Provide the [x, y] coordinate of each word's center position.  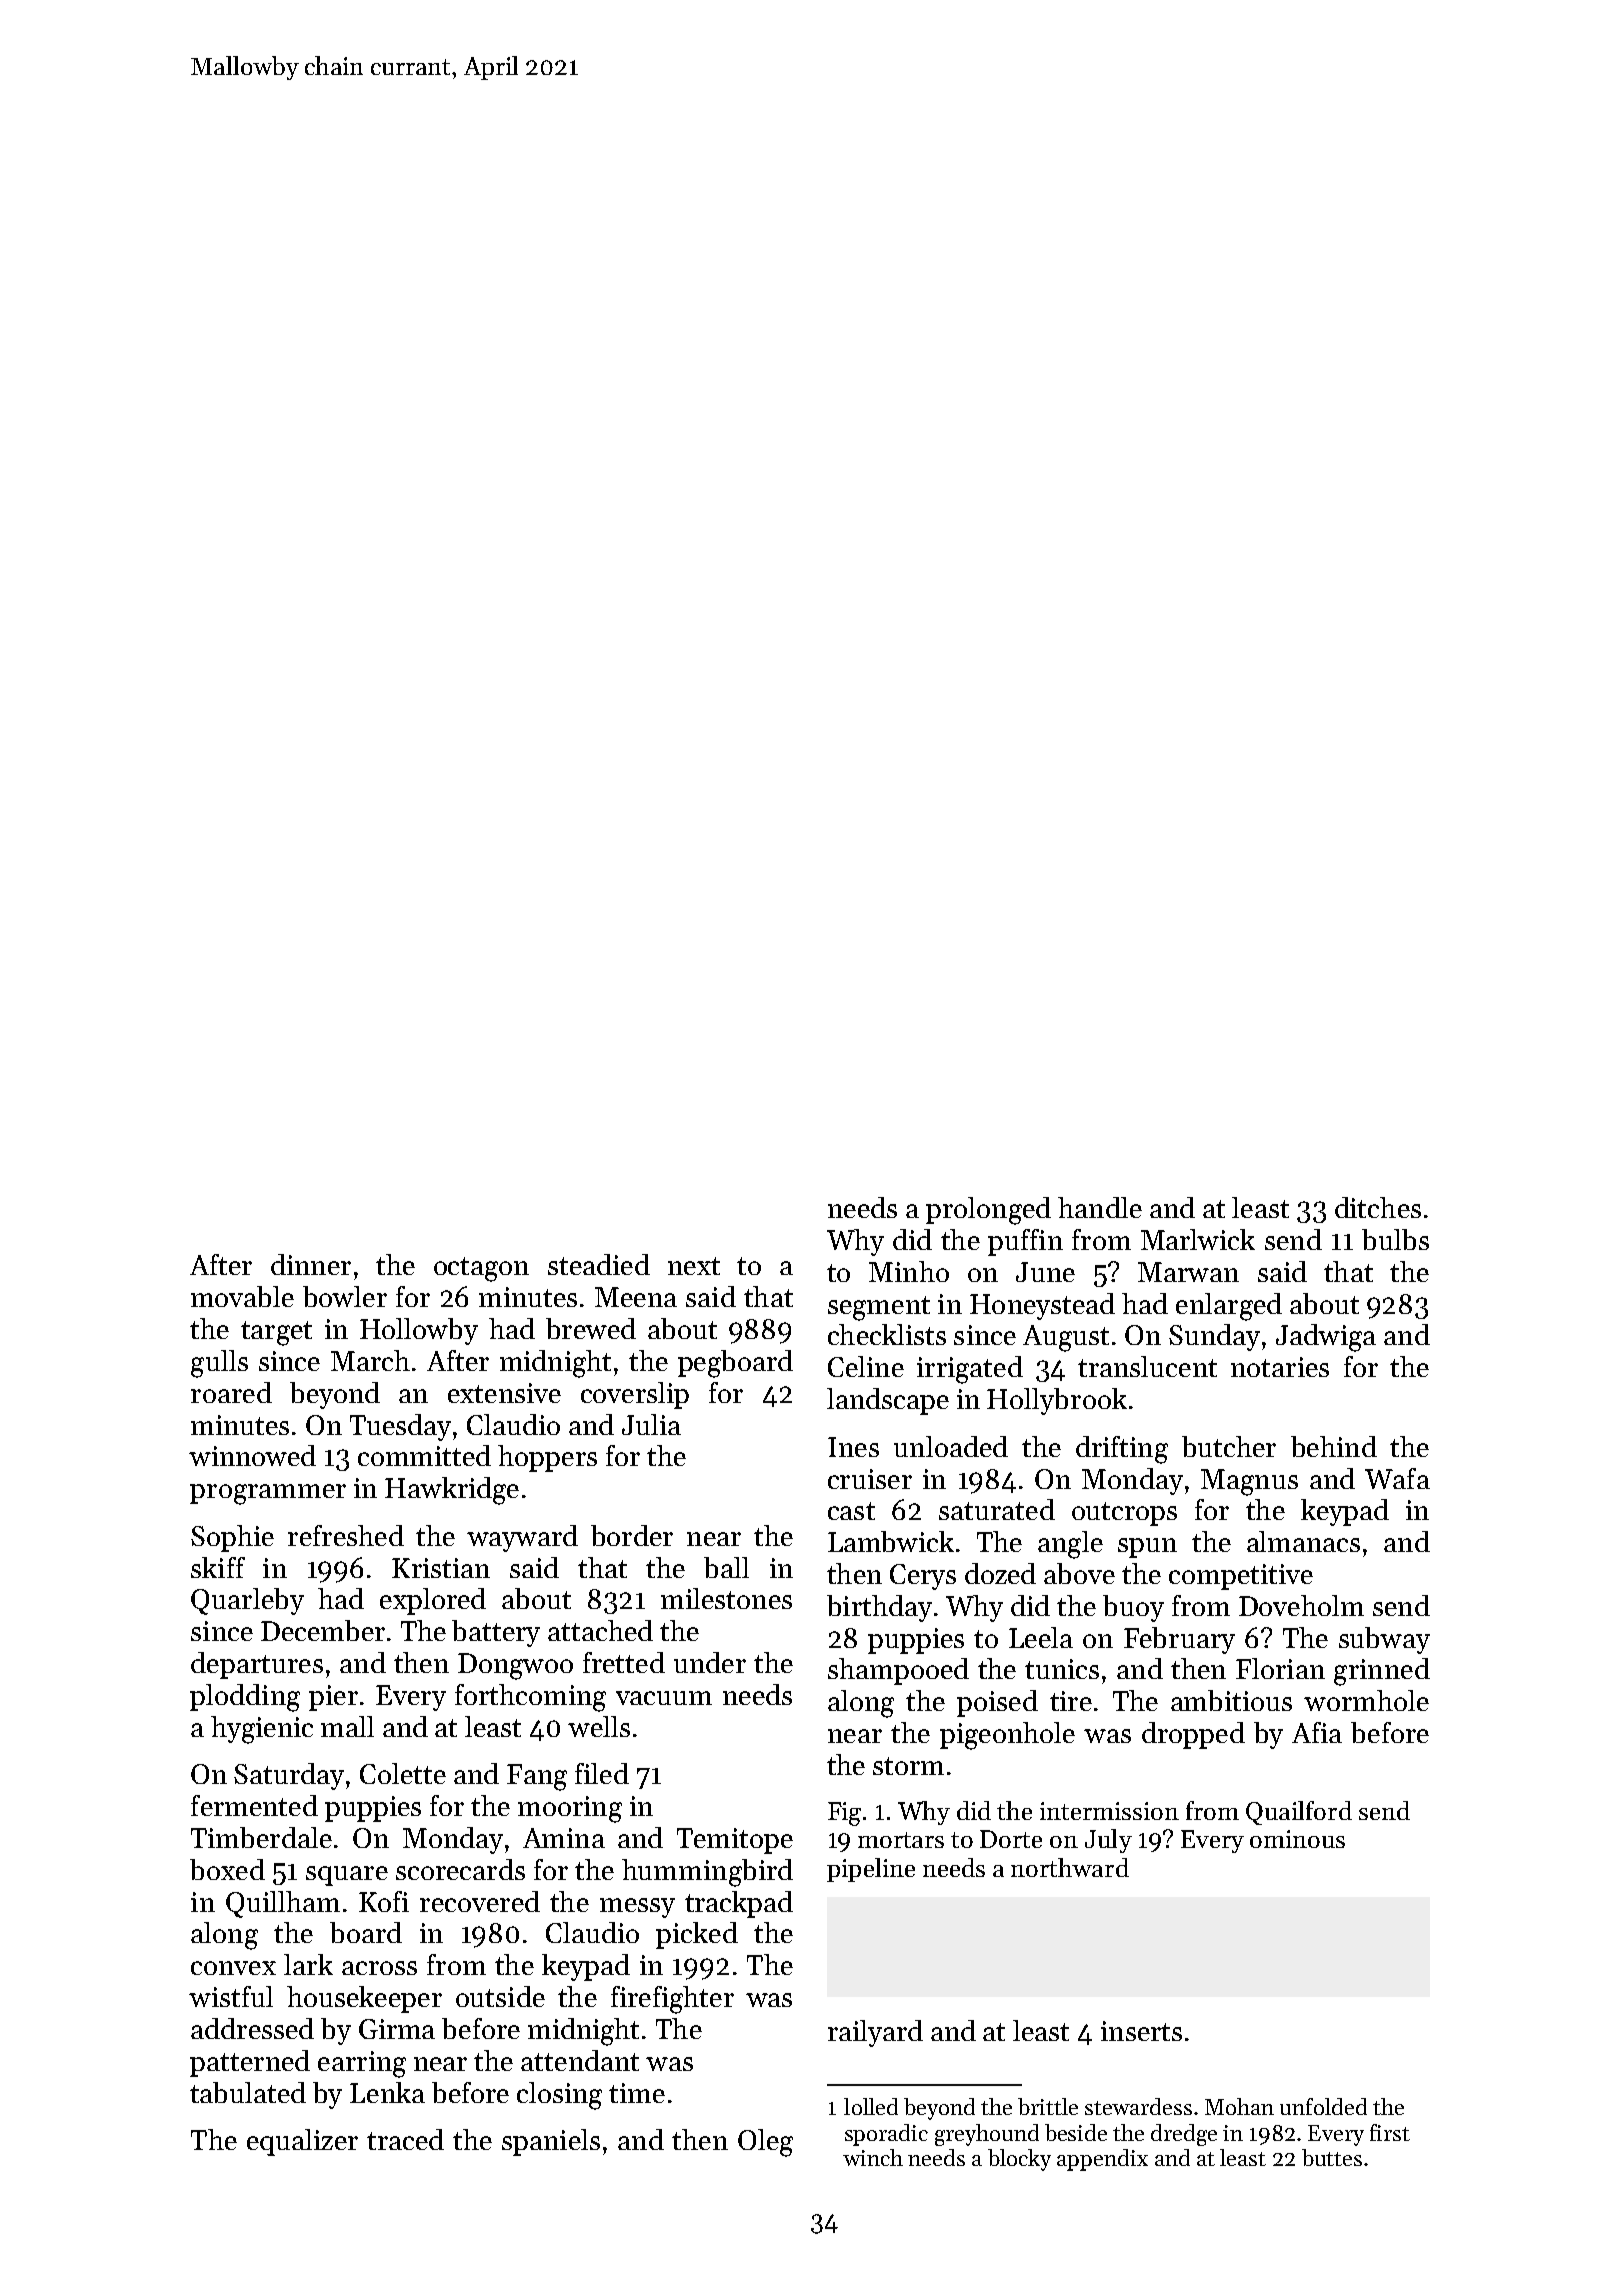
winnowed [252, 1455]
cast [851, 1511]
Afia [1317, 1732]
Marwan [1188, 1272]
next [694, 1266]
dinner [311, 1264]
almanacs [1303, 1541]
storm [908, 1766]
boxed [227, 1869]
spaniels [551, 2142]
